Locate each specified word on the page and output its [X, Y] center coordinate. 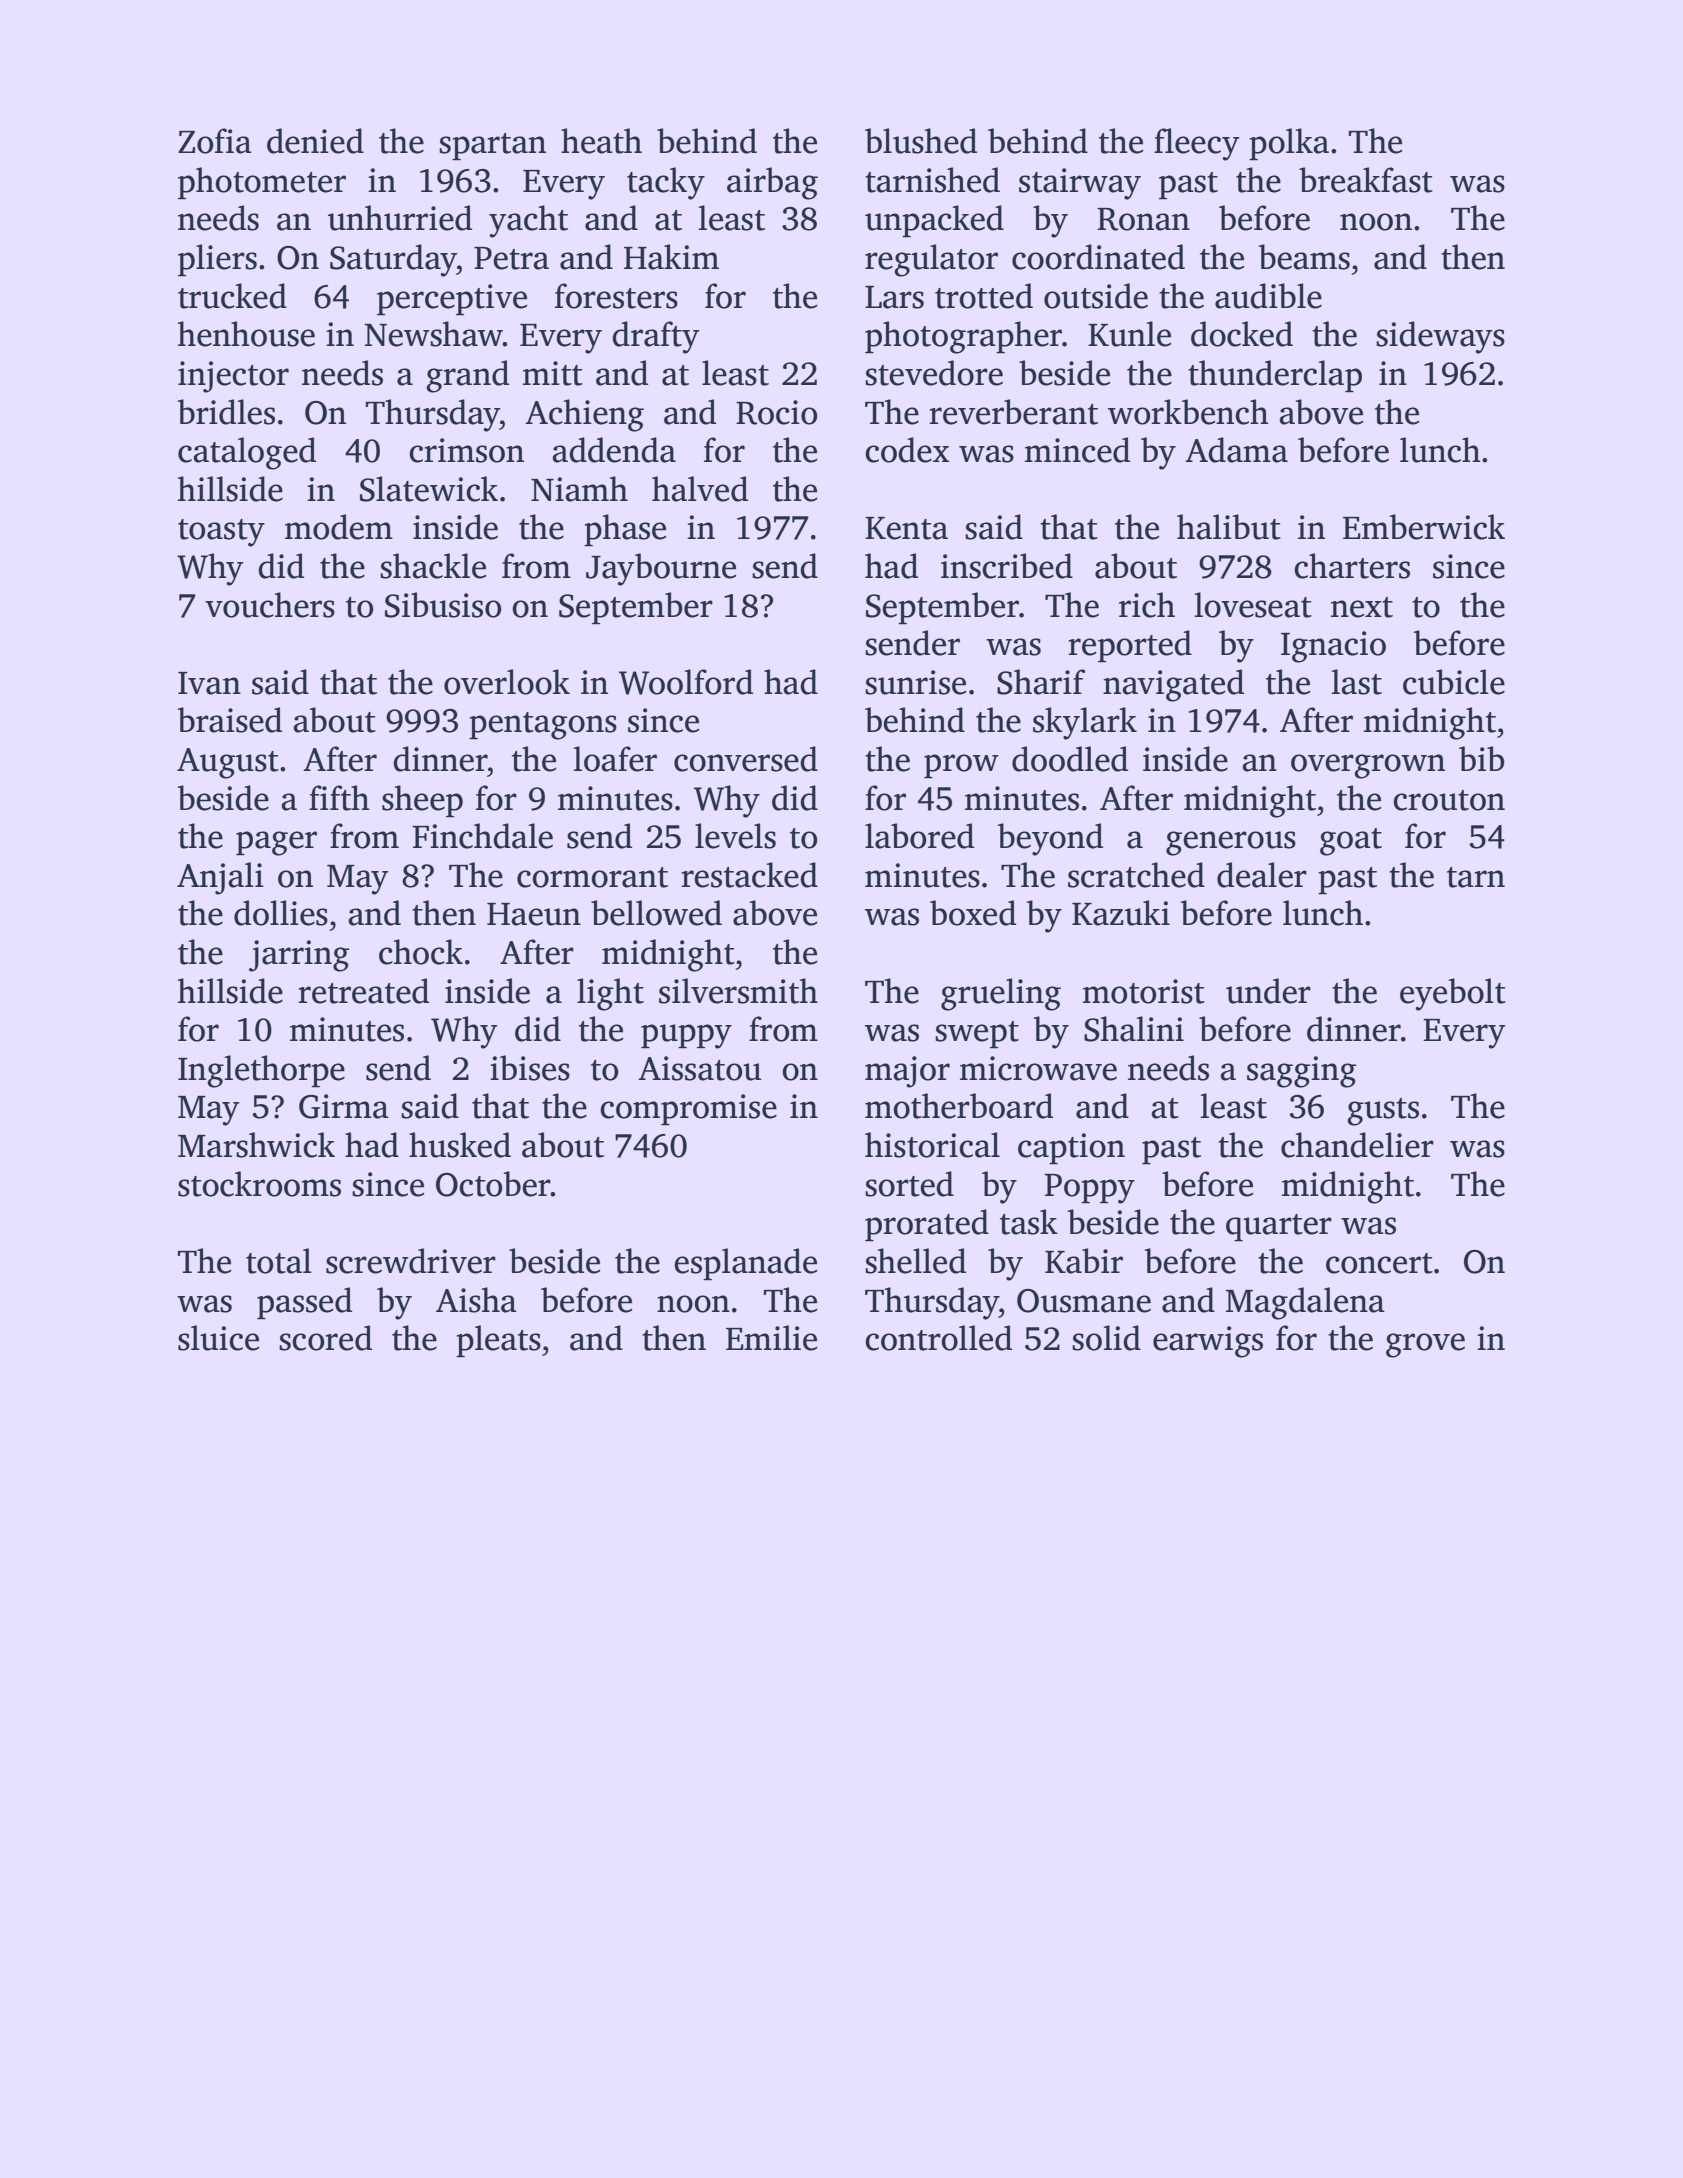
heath [601, 141]
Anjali [220, 878]
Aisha [476, 1300]
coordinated [1098, 257]
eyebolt [1453, 994]
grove [1425, 1345]
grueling [1001, 994]
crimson [466, 450]
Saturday [393, 260]
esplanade [745, 1264]
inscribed [1007, 566]
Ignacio [1333, 647]
